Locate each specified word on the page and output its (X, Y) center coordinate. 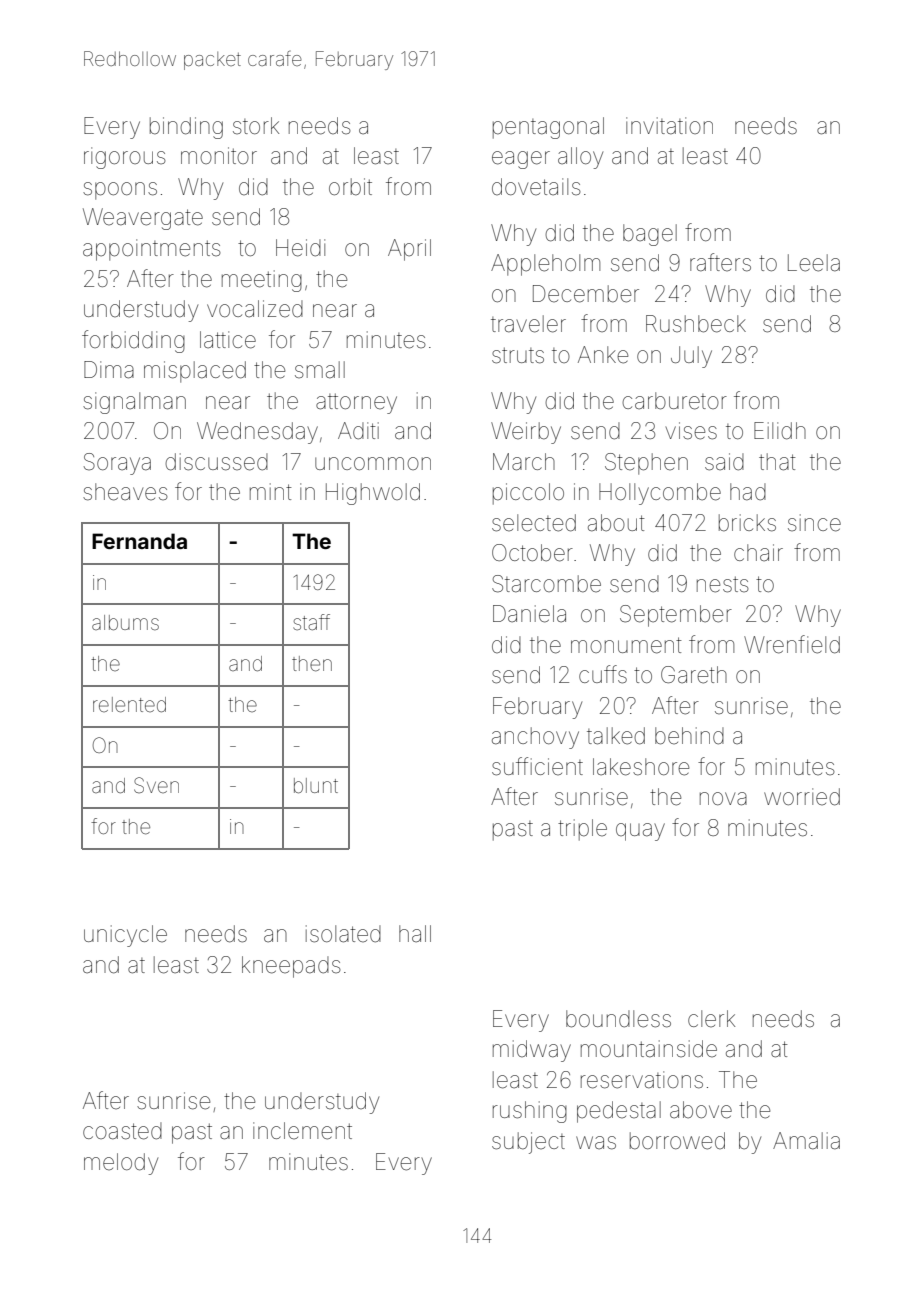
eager (521, 160)
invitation (669, 126)
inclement (302, 1131)
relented (129, 705)
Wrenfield (792, 644)
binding (186, 128)
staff (311, 622)
